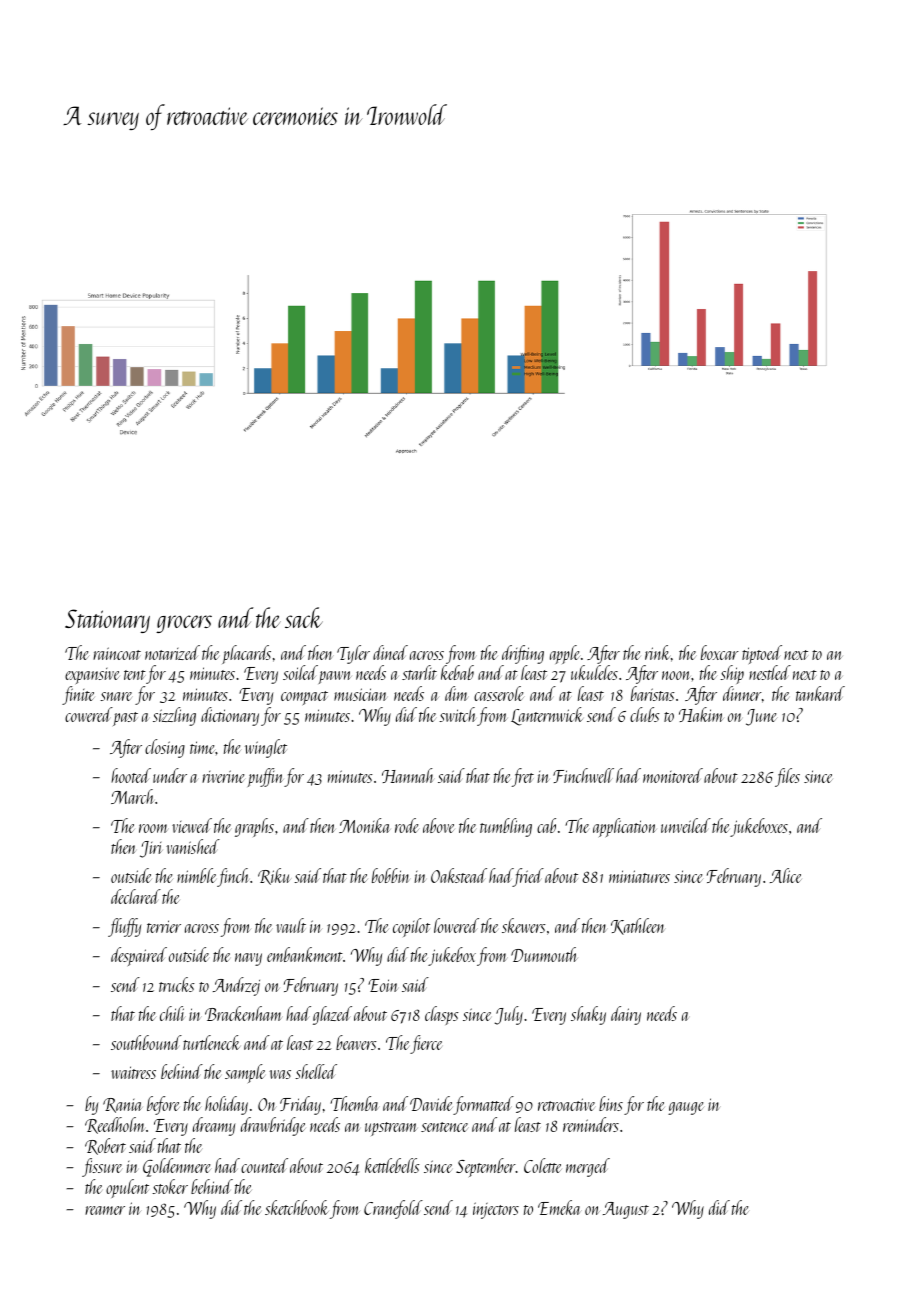  Describe the element at coordinates (686, 1108) in the screenshot. I see `gauge` at that location.
